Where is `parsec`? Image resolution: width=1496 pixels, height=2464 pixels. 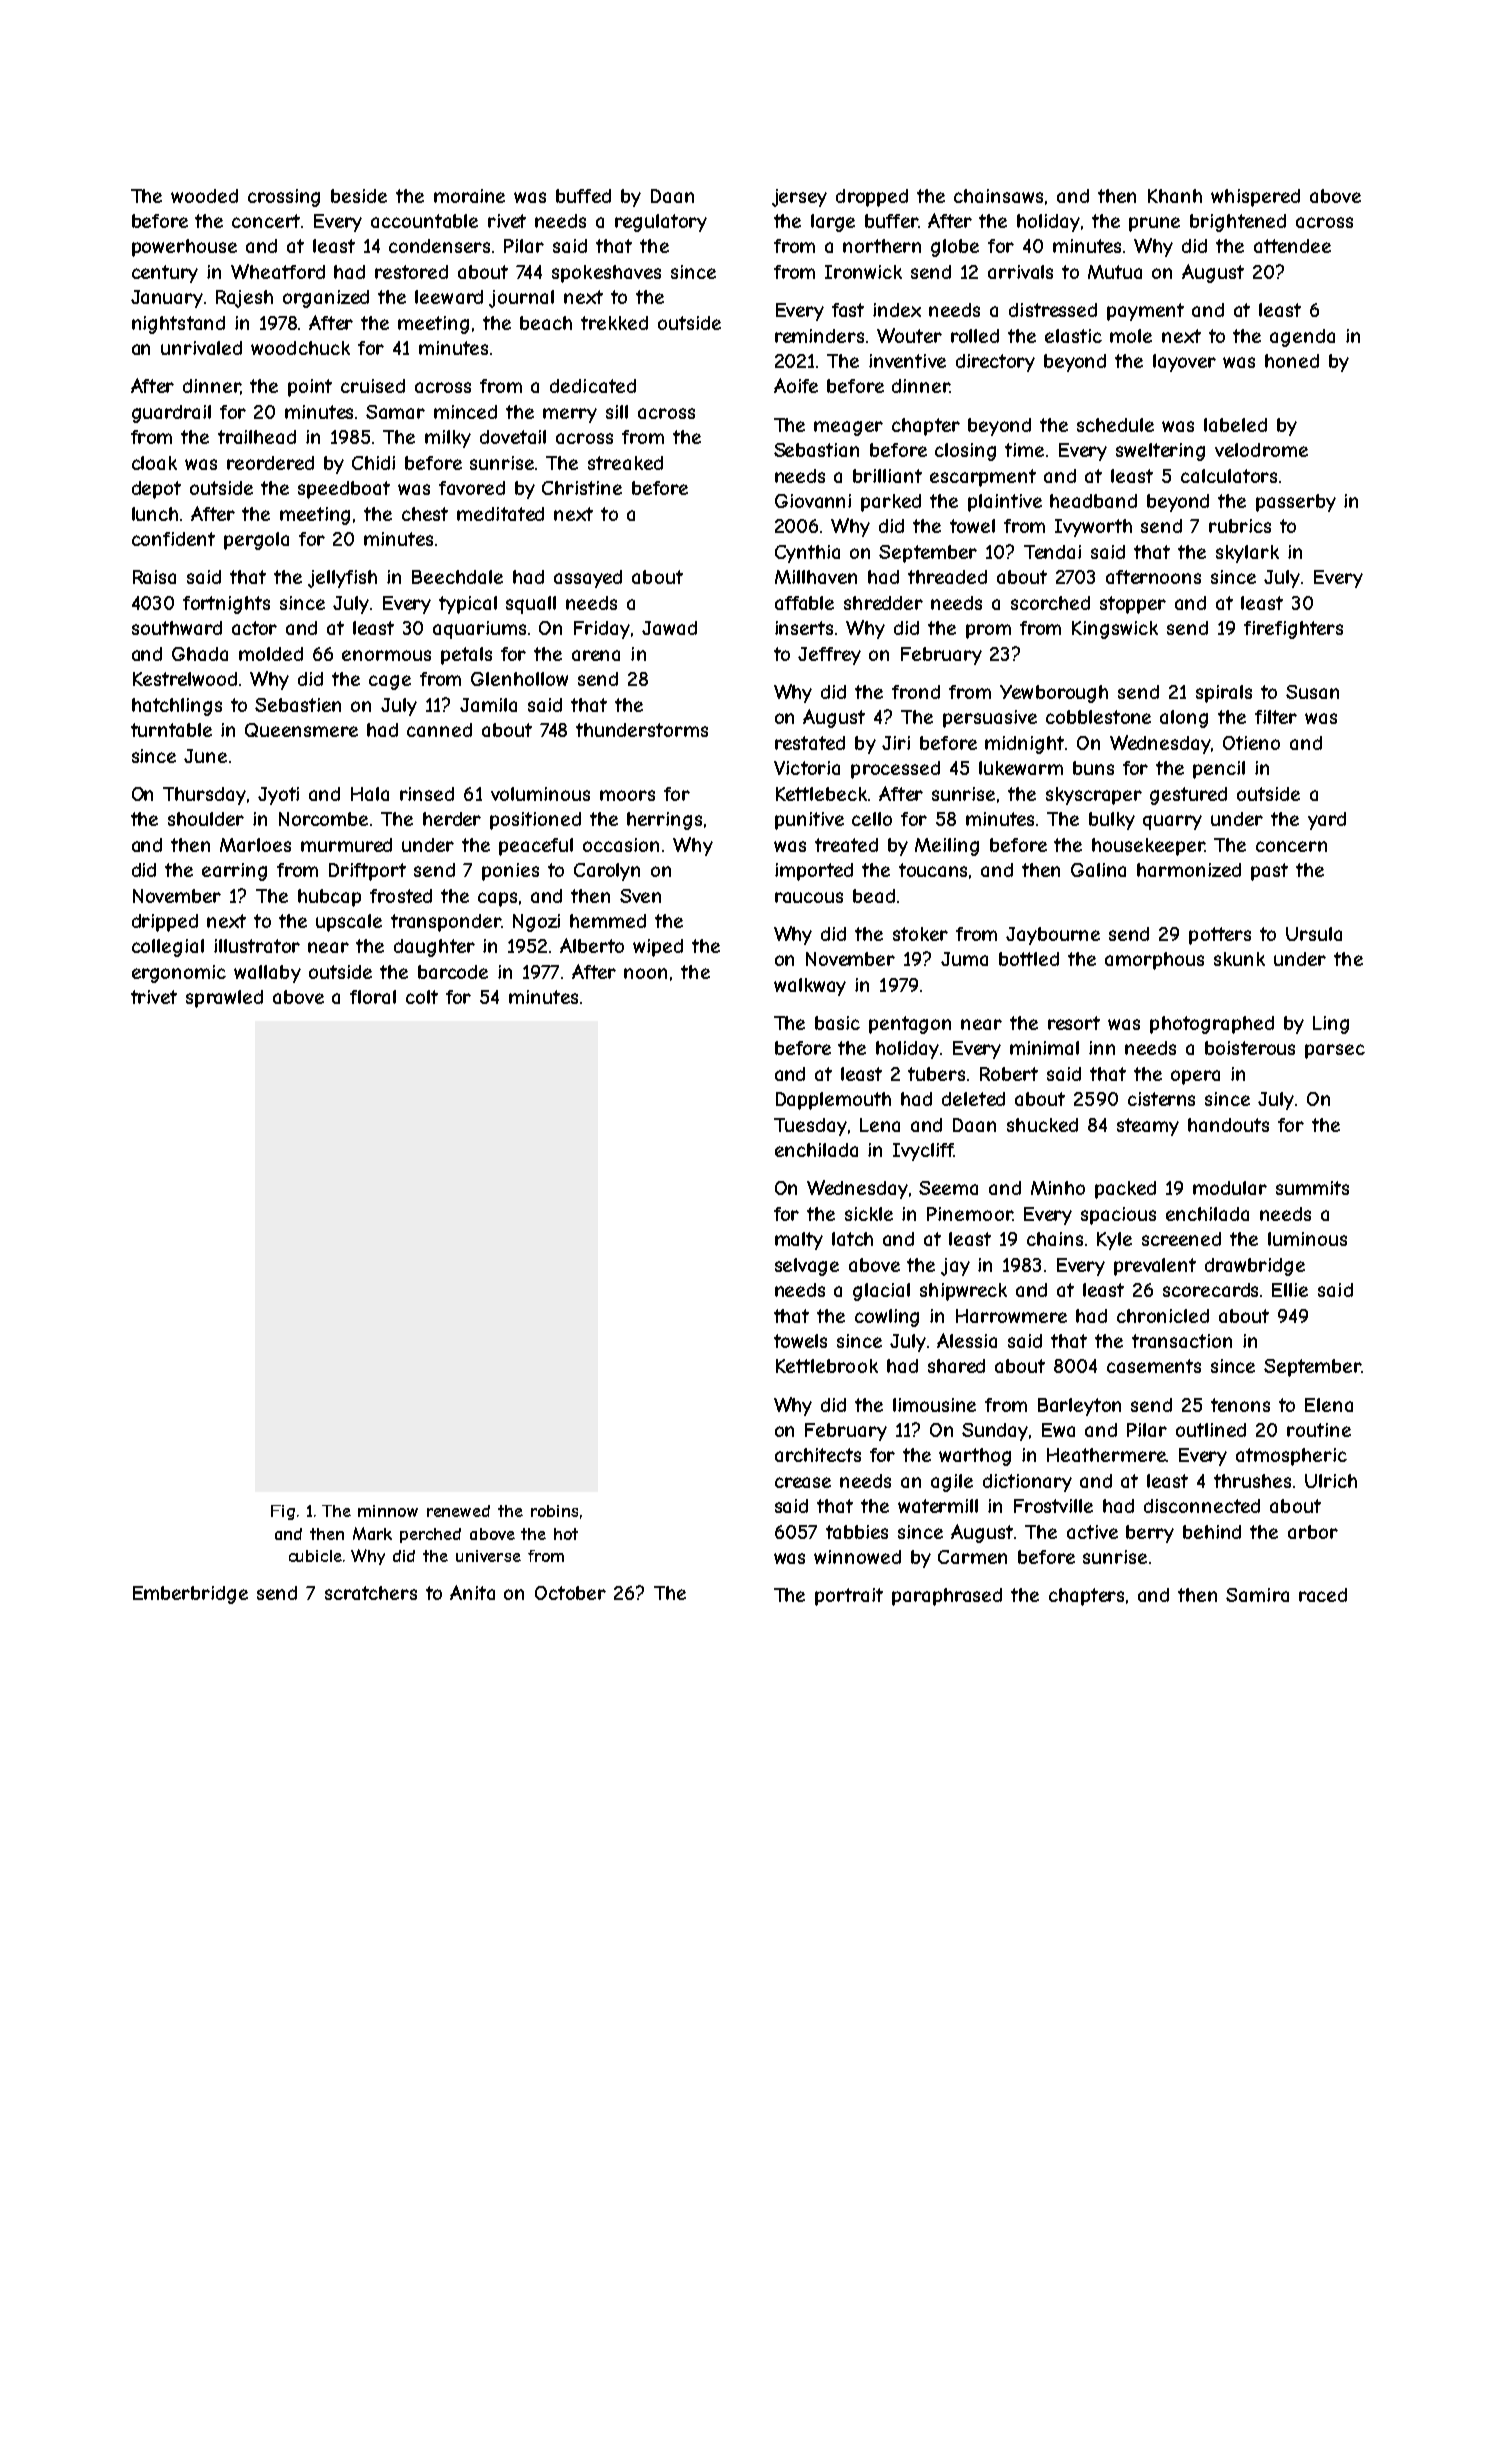 parsec is located at coordinates (1335, 1051).
